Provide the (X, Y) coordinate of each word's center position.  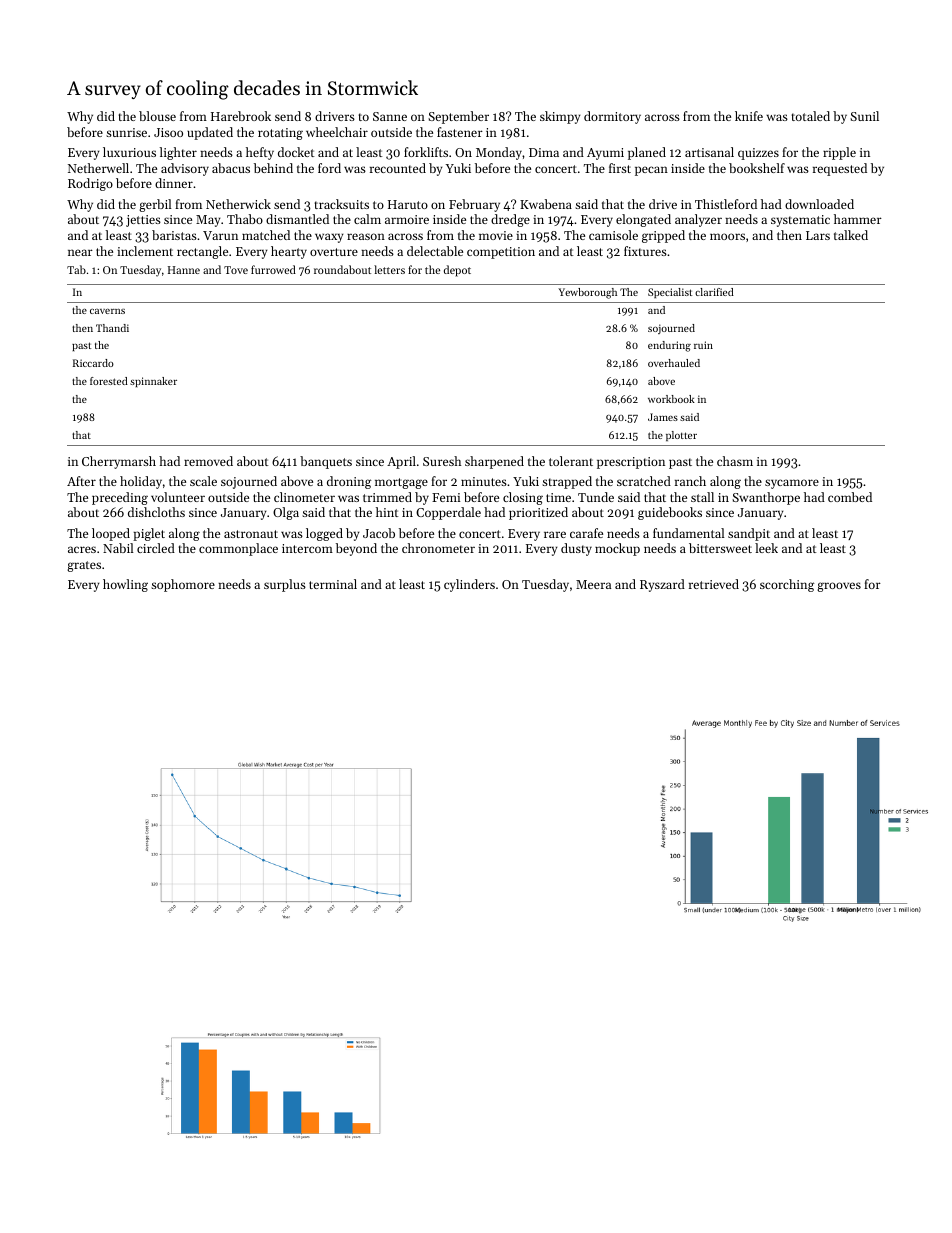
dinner (174, 183)
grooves (839, 587)
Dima (544, 152)
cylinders (469, 585)
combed (850, 497)
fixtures (645, 251)
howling (125, 585)
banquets (326, 462)
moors (727, 236)
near (80, 252)
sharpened (494, 462)
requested (840, 169)
